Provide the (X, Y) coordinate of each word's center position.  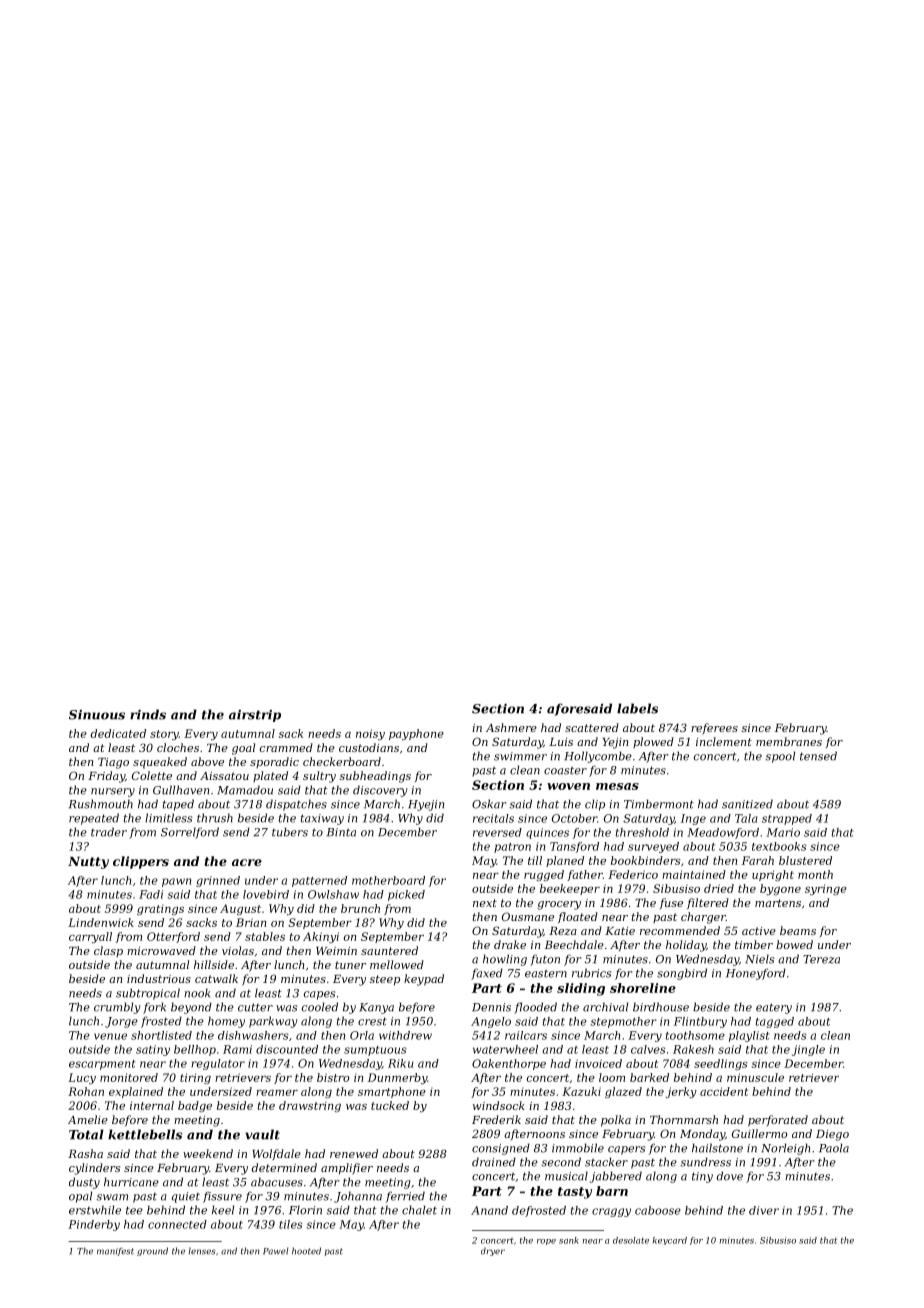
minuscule (755, 1077)
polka (616, 1121)
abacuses (277, 1182)
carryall (90, 937)
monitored (129, 1077)
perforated (778, 1121)
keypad (424, 980)
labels (637, 708)
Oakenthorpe (509, 1064)
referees (714, 729)
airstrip (255, 716)
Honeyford (756, 974)
